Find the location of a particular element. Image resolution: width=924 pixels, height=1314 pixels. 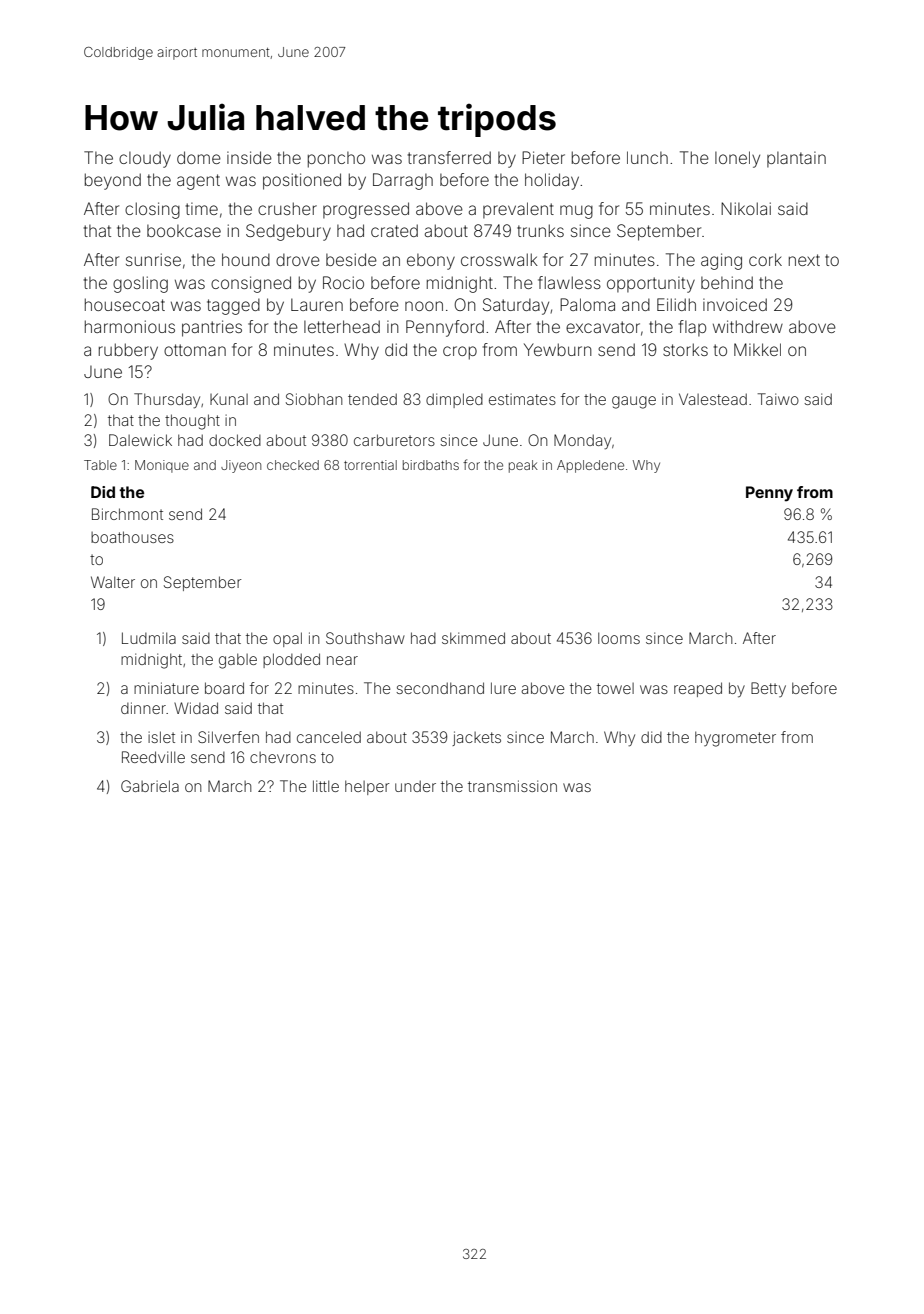

hygrometer is located at coordinates (735, 739).
